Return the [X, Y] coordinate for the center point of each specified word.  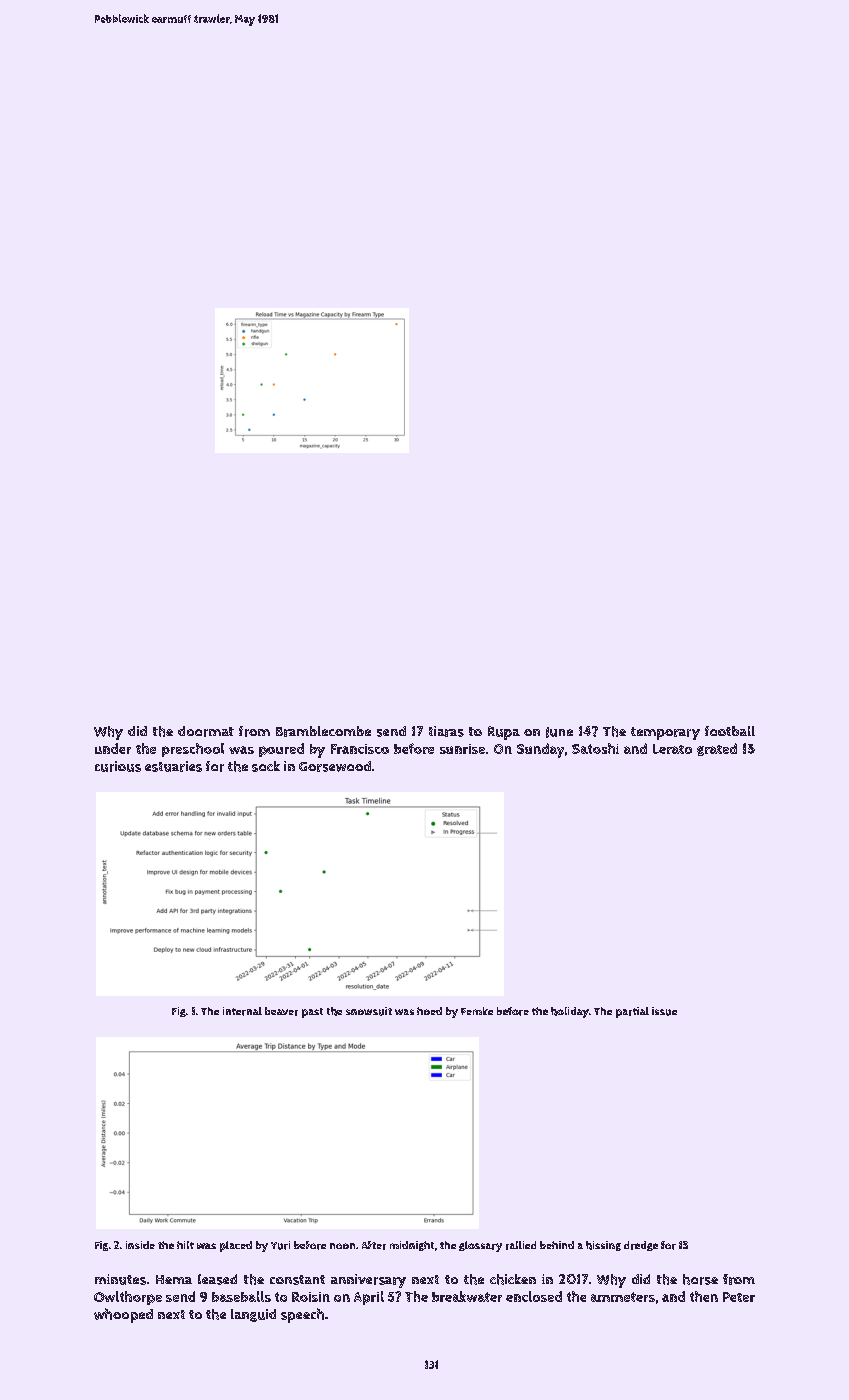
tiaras [446, 731]
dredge [641, 1246]
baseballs [241, 1296]
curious [118, 766]
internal [242, 1011]
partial [632, 1012]
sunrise [462, 749]
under [113, 748]
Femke [477, 1011]
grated [717, 749]
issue [664, 1011]
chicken [513, 1279]
